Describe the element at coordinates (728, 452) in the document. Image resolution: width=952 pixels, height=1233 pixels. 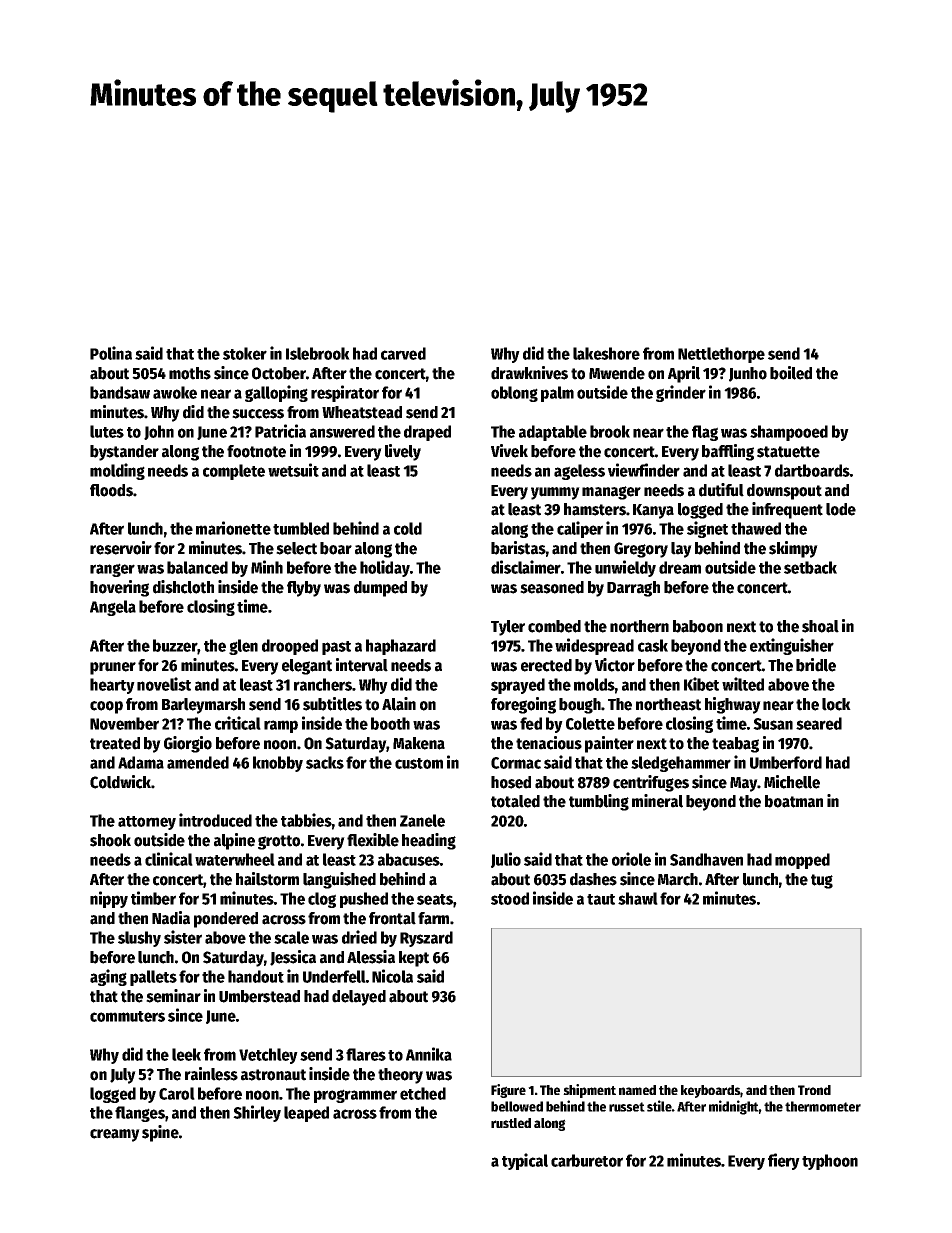
I see `baffling` at that location.
